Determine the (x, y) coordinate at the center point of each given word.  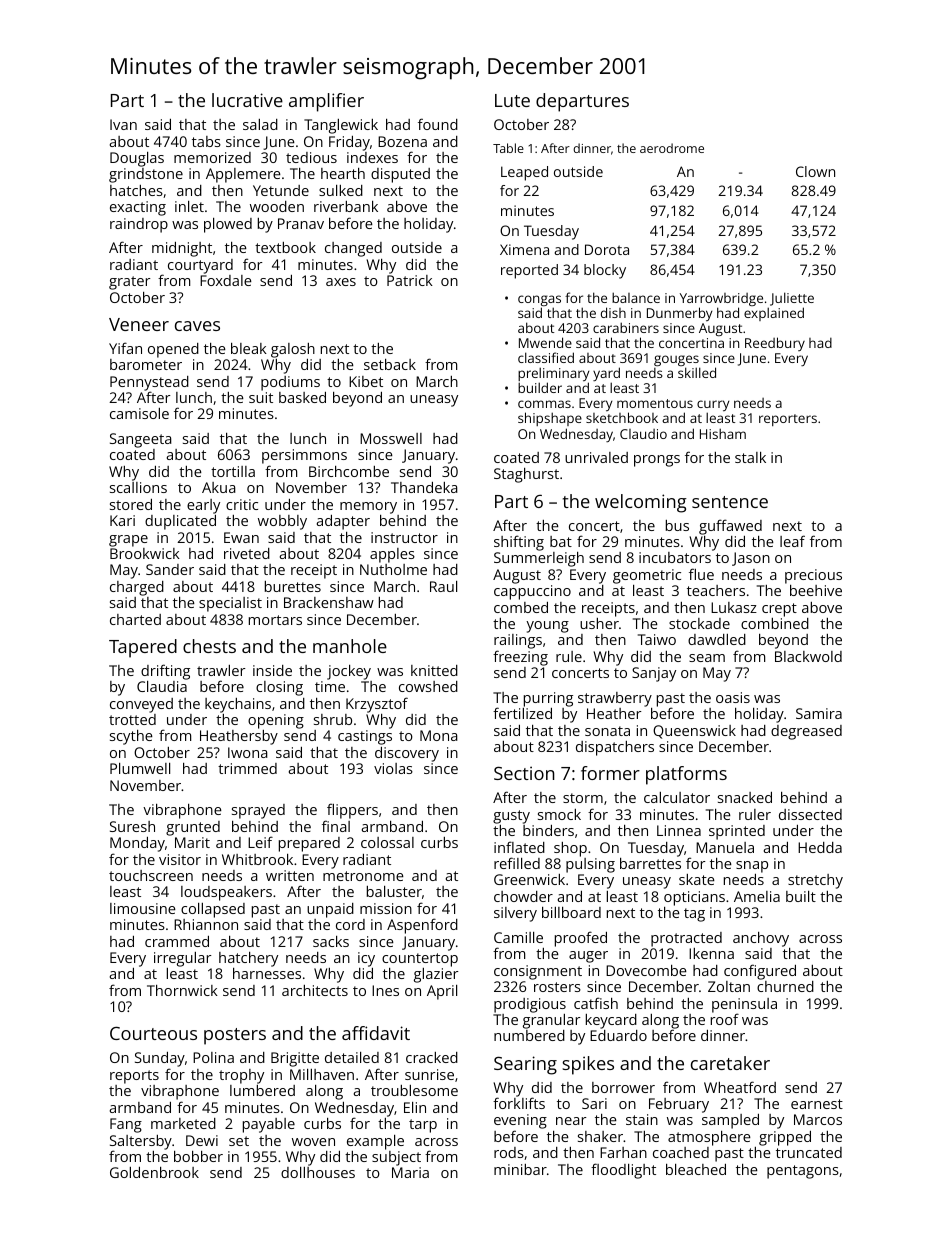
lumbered (262, 1090)
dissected (810, 814)
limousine (143, 908)
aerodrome (672, 148)
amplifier (326, 102)
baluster (394, 891)
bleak (249, 348)
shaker (600, 1136)
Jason (751, 559)
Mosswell (391, 438)
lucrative (247, 100)
